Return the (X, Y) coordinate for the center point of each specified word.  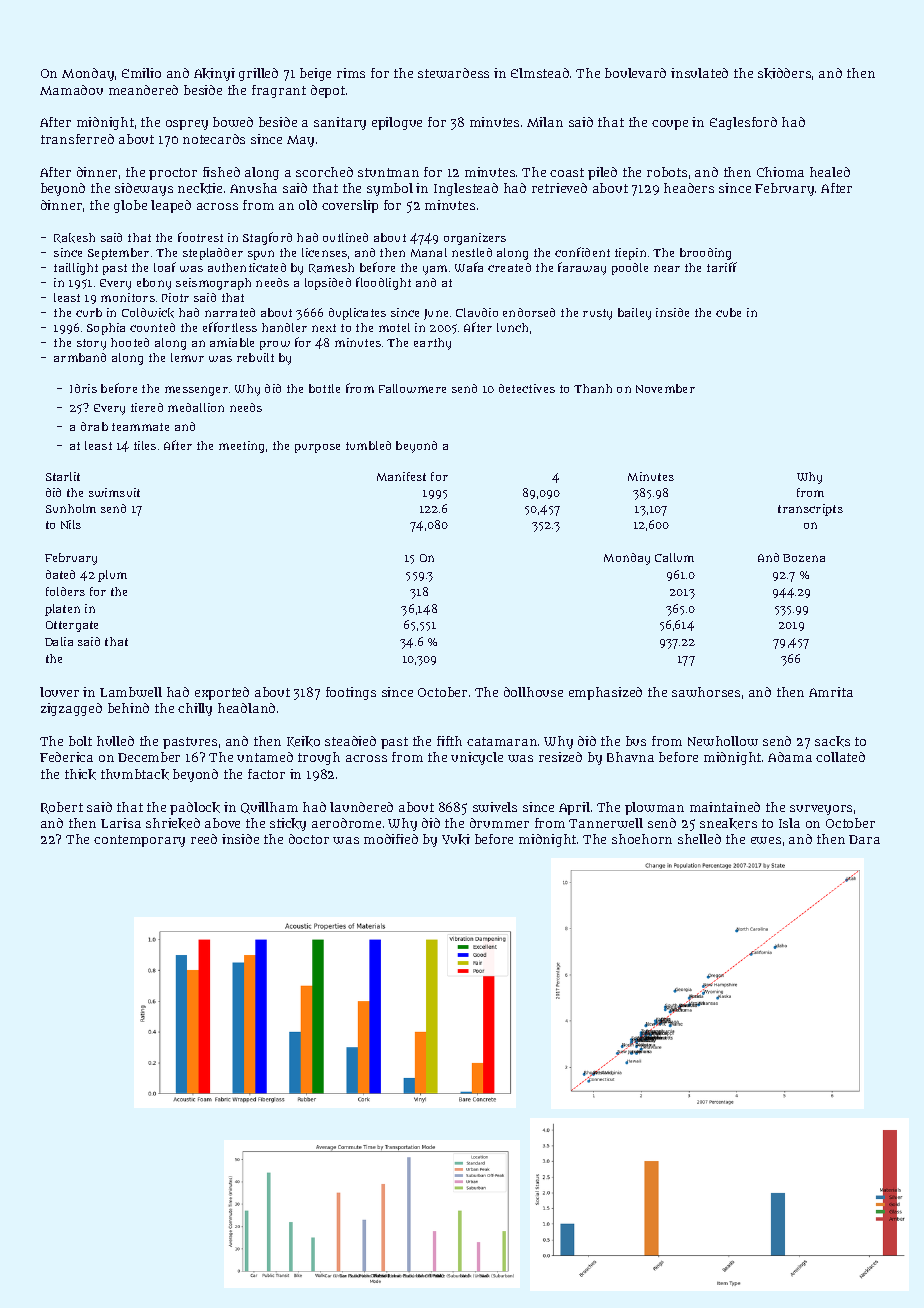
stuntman (388, 172)
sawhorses (706, 692)
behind (128, 708)
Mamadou (71, 90)
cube (728, 312)
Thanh (593, 388)
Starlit (63, 476)
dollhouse (533, 692)
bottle (324, 388)
